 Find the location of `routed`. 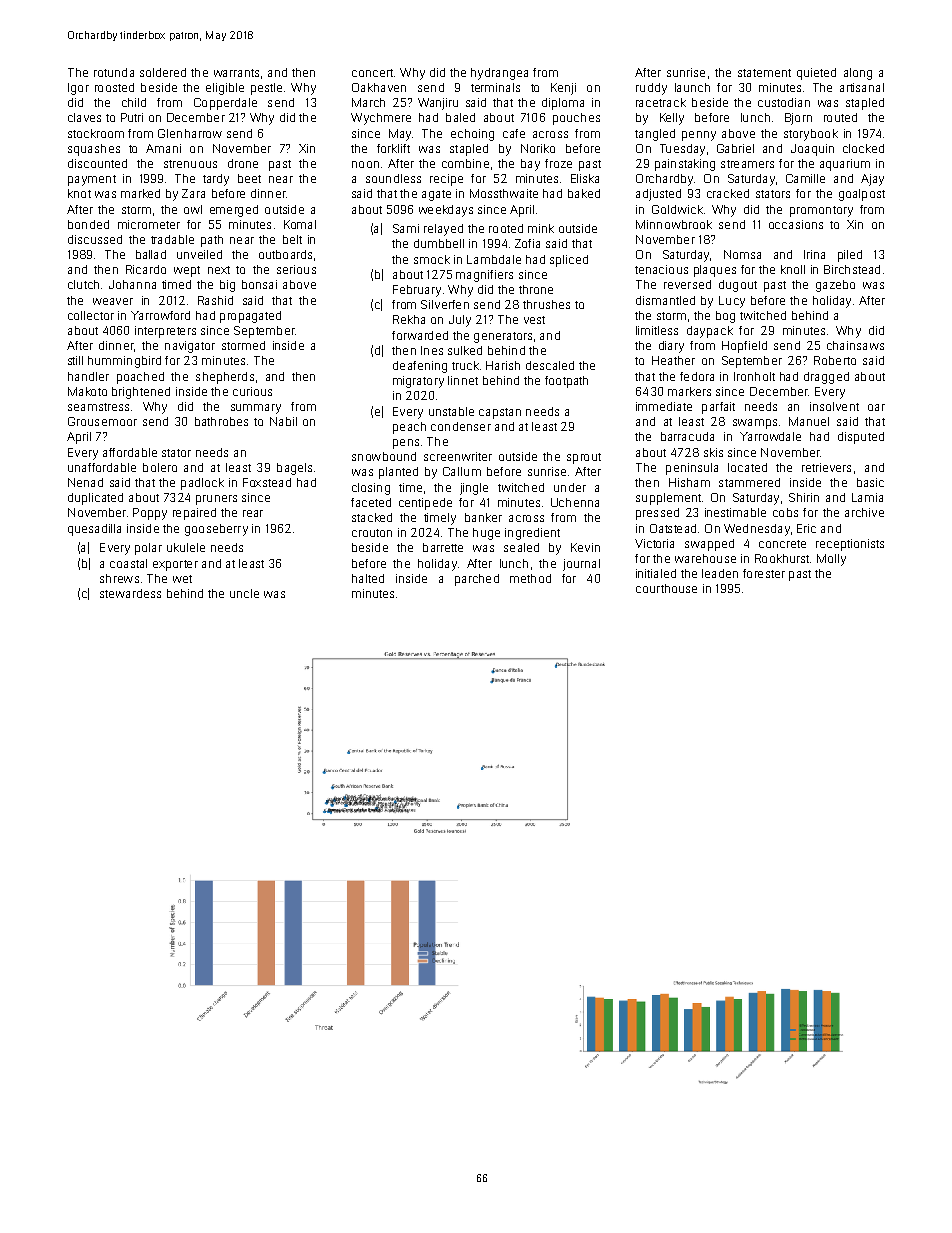

routed is located at coordinates (840, 117).
